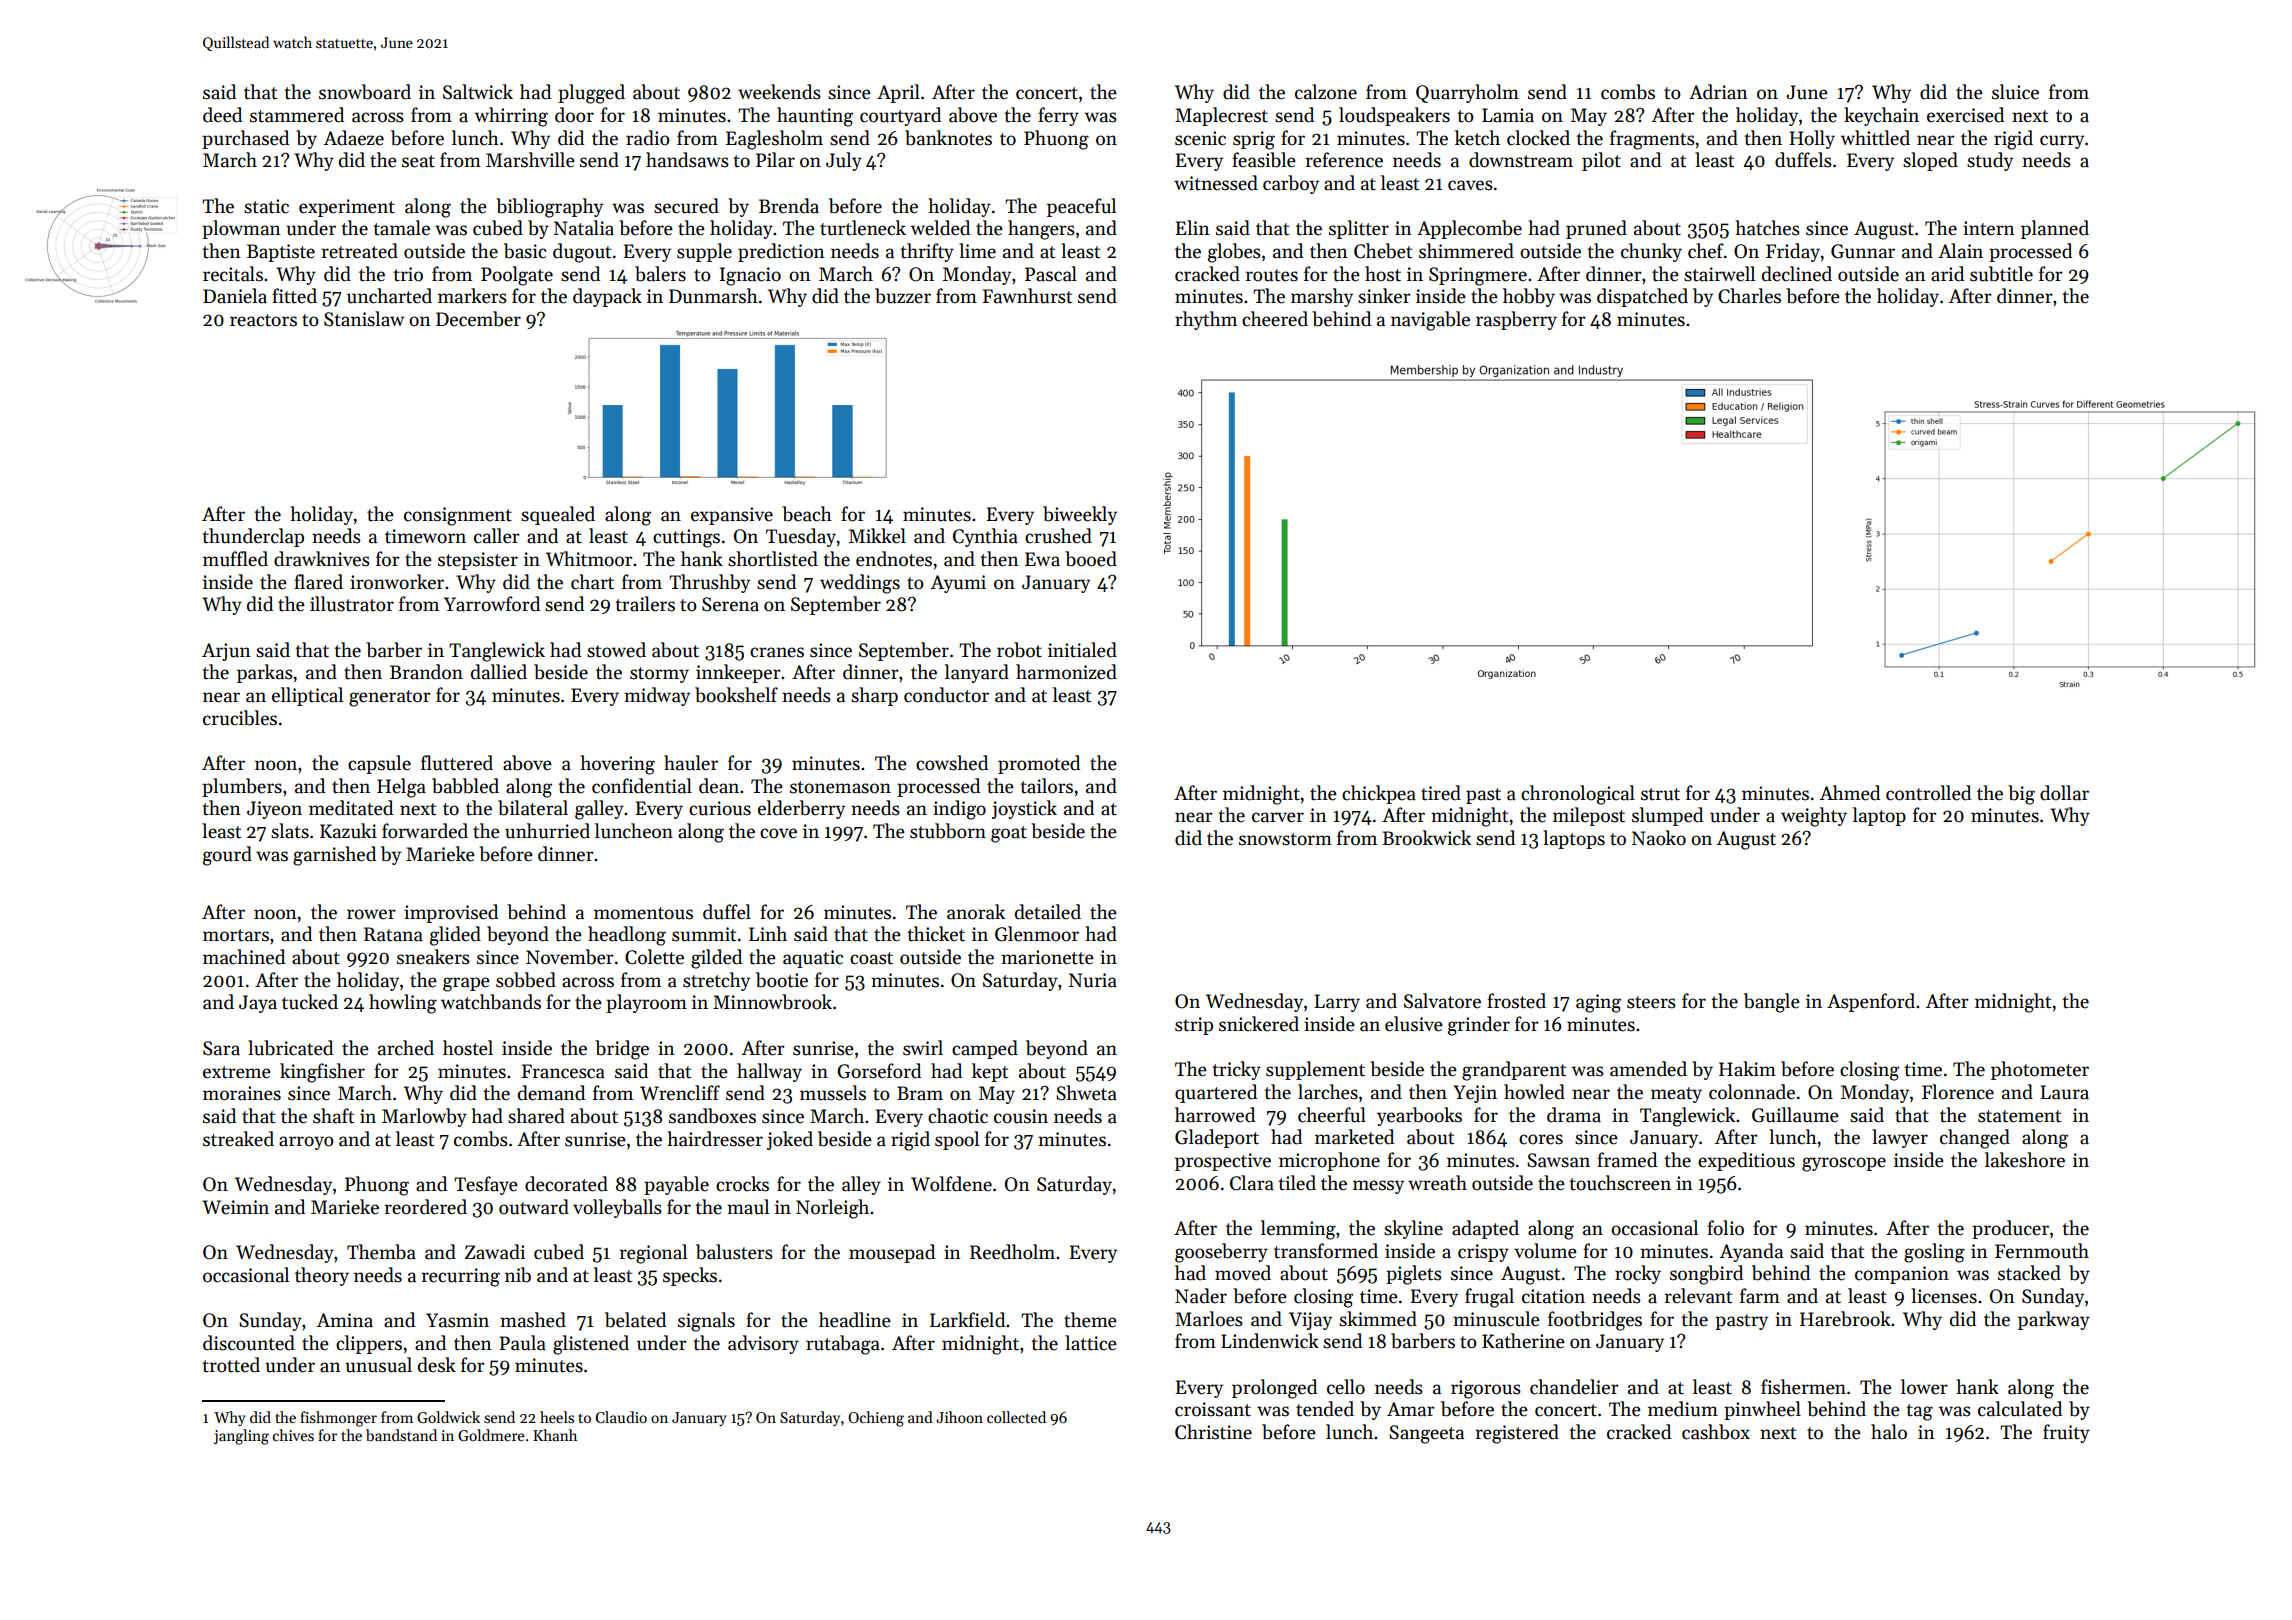  What do you see at coordinates (645, 604) in the page?
I see `trailers` at bounding box center [645, 604].
